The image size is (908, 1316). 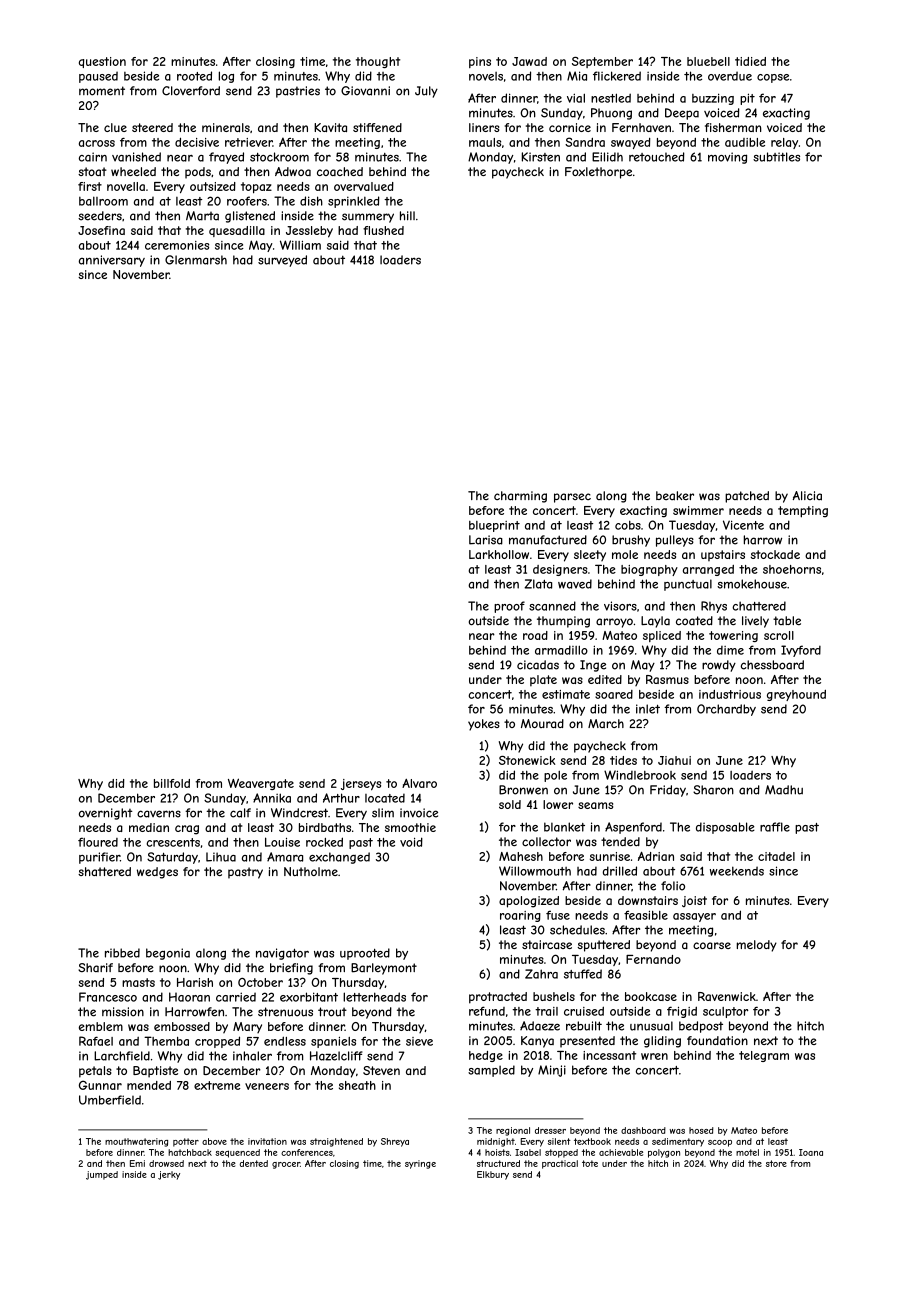 What do you see at coordinates (662, 636) in the image?
I see `spliced` at bounding box center [662, 636].
